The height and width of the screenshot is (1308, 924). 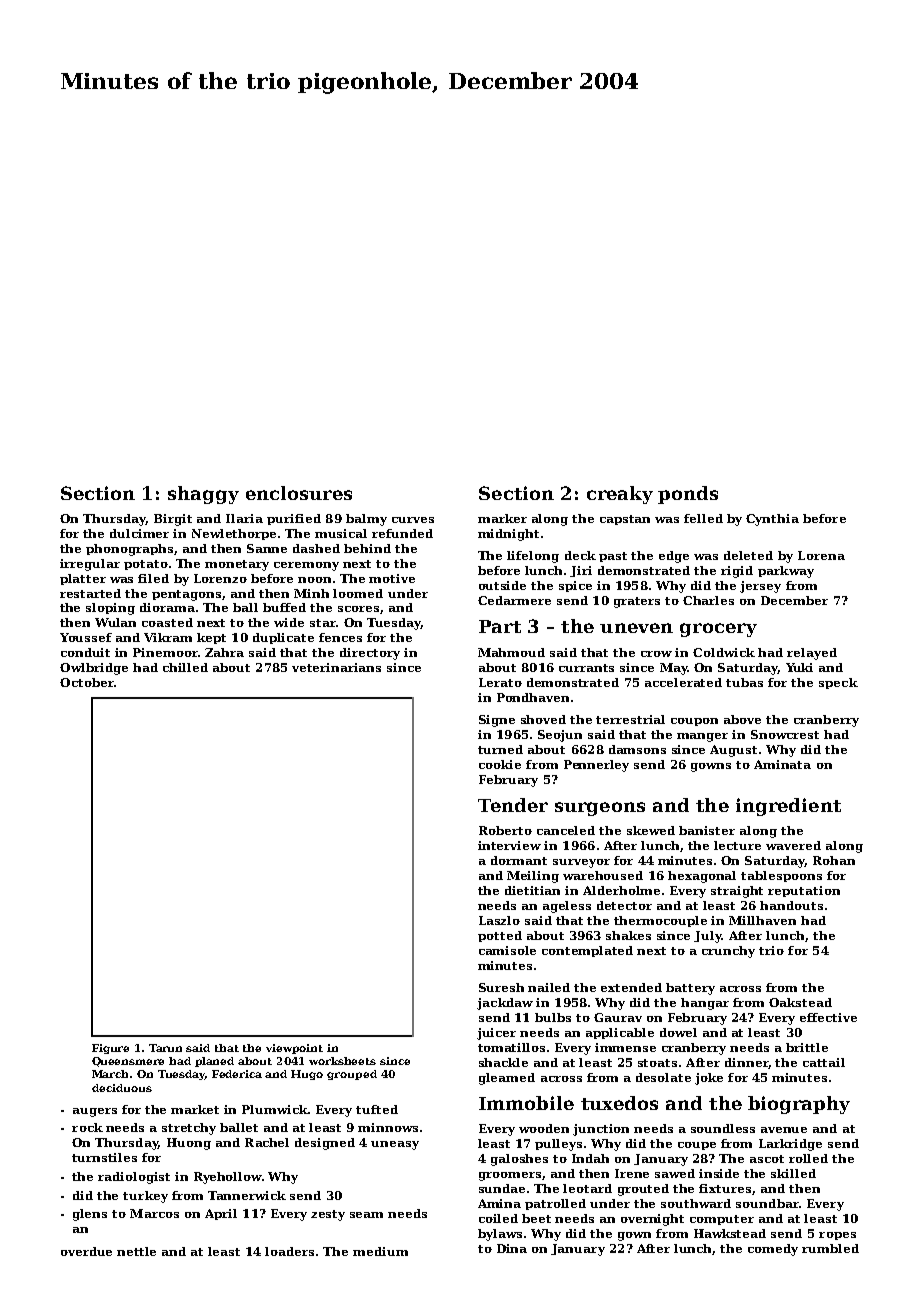 What do you see at coordinates (728, 952) in the screenshot?
I see `crunchy` at bounding box center [728, 952].
